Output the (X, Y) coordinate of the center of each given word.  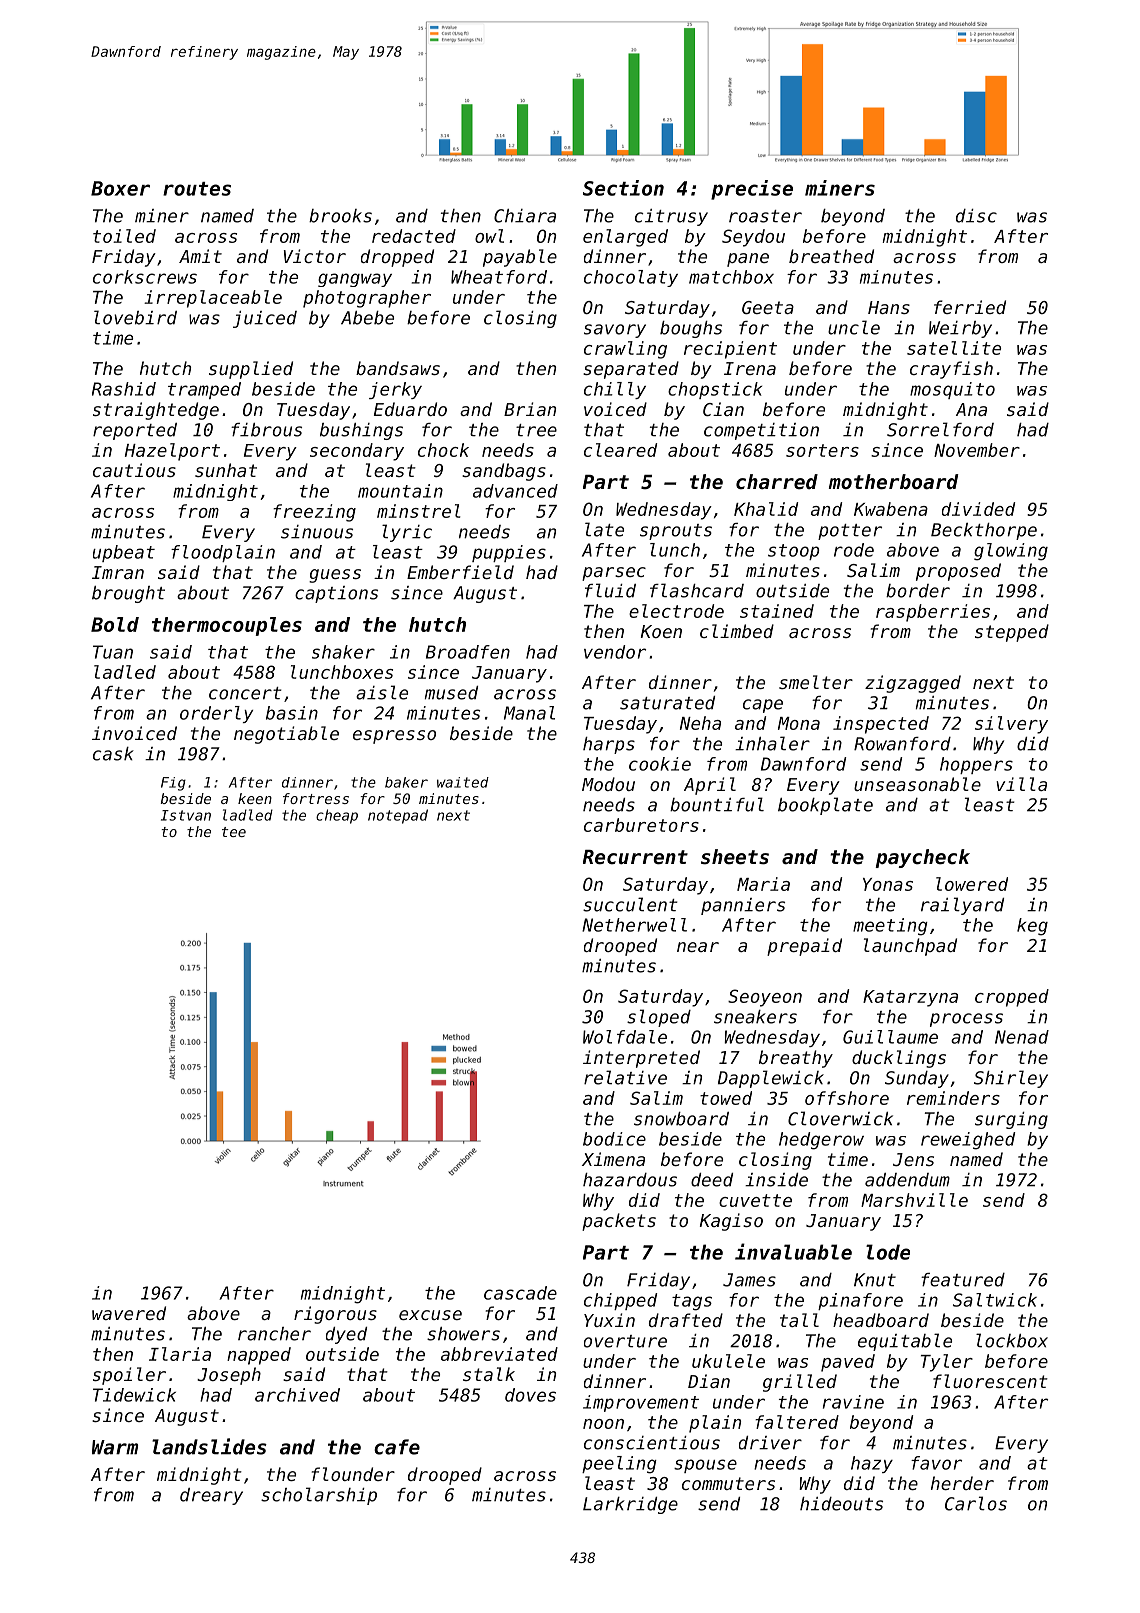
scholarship (319, 1496)
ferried (970, 307)
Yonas (888, 884)
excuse (430, 1315)
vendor (615, 652)
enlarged (625, 238)
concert (245, 693)
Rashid (124, 389)
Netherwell (634, 925)
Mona (799, 723)
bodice (614, 1139)
